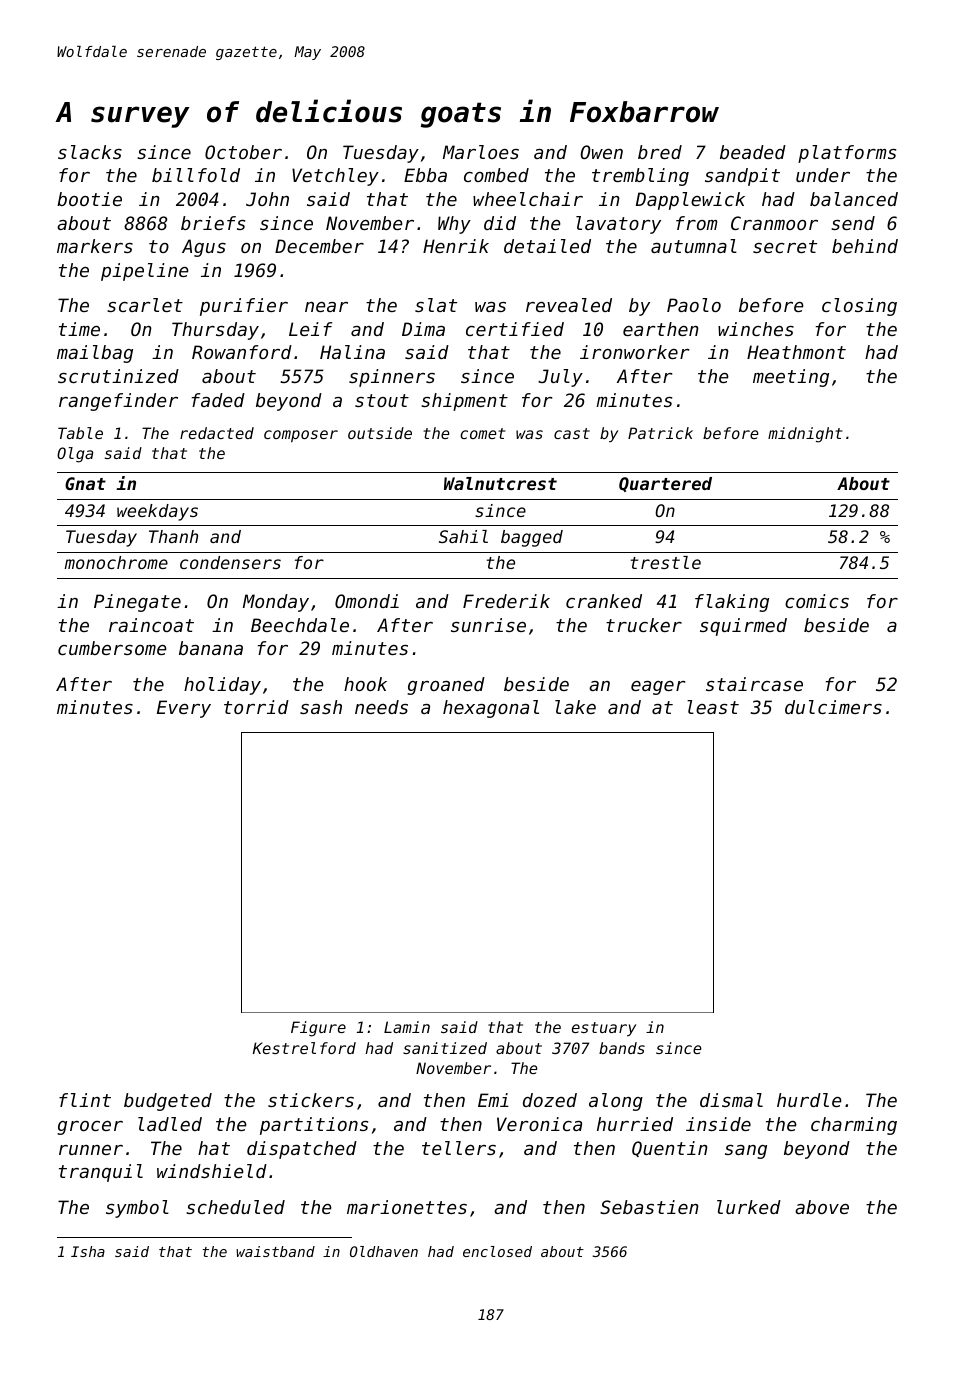  I want to click on outside, so click(380, 433).
